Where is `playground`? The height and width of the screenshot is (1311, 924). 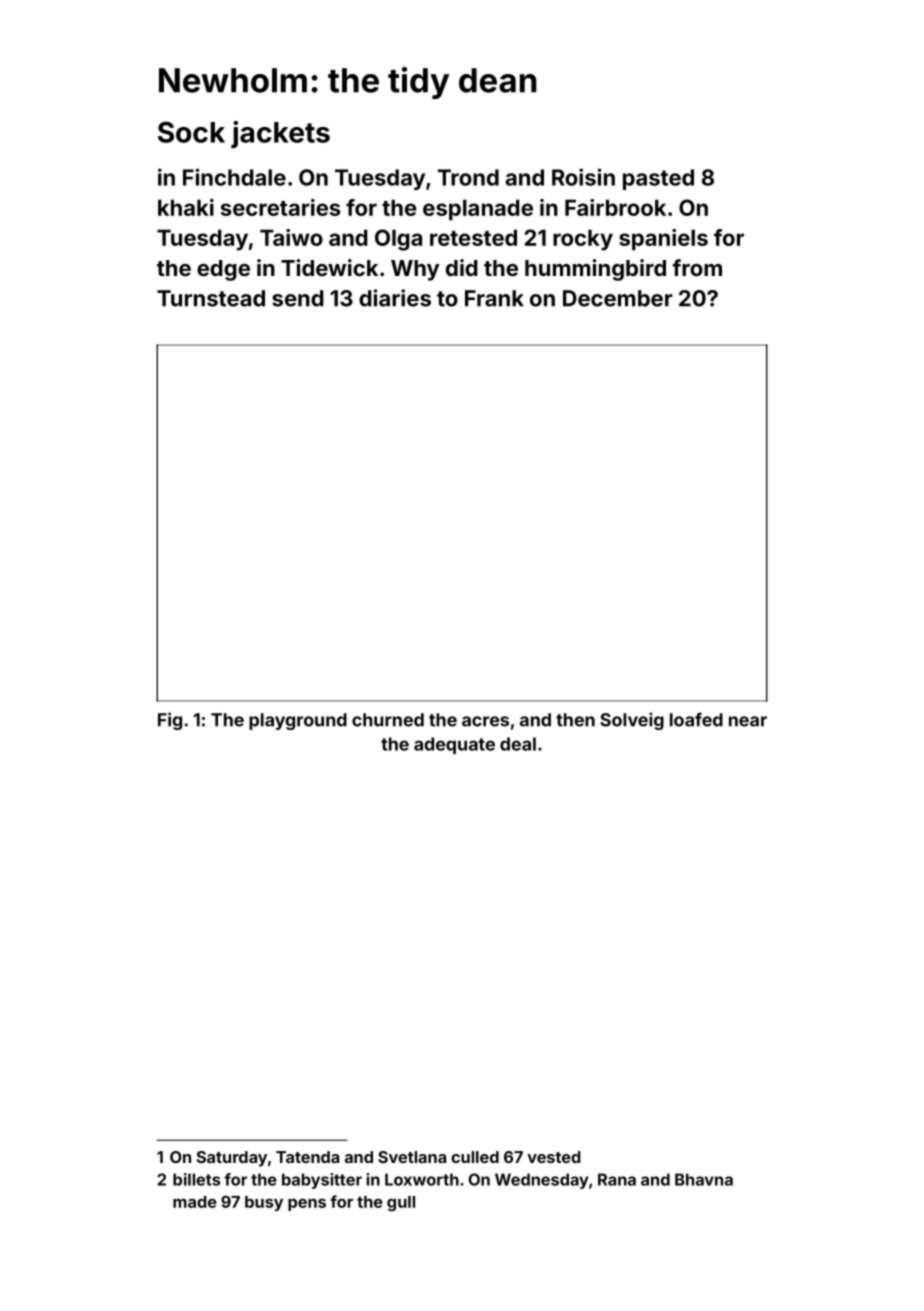 playground is located at coordinates (298, 721).
